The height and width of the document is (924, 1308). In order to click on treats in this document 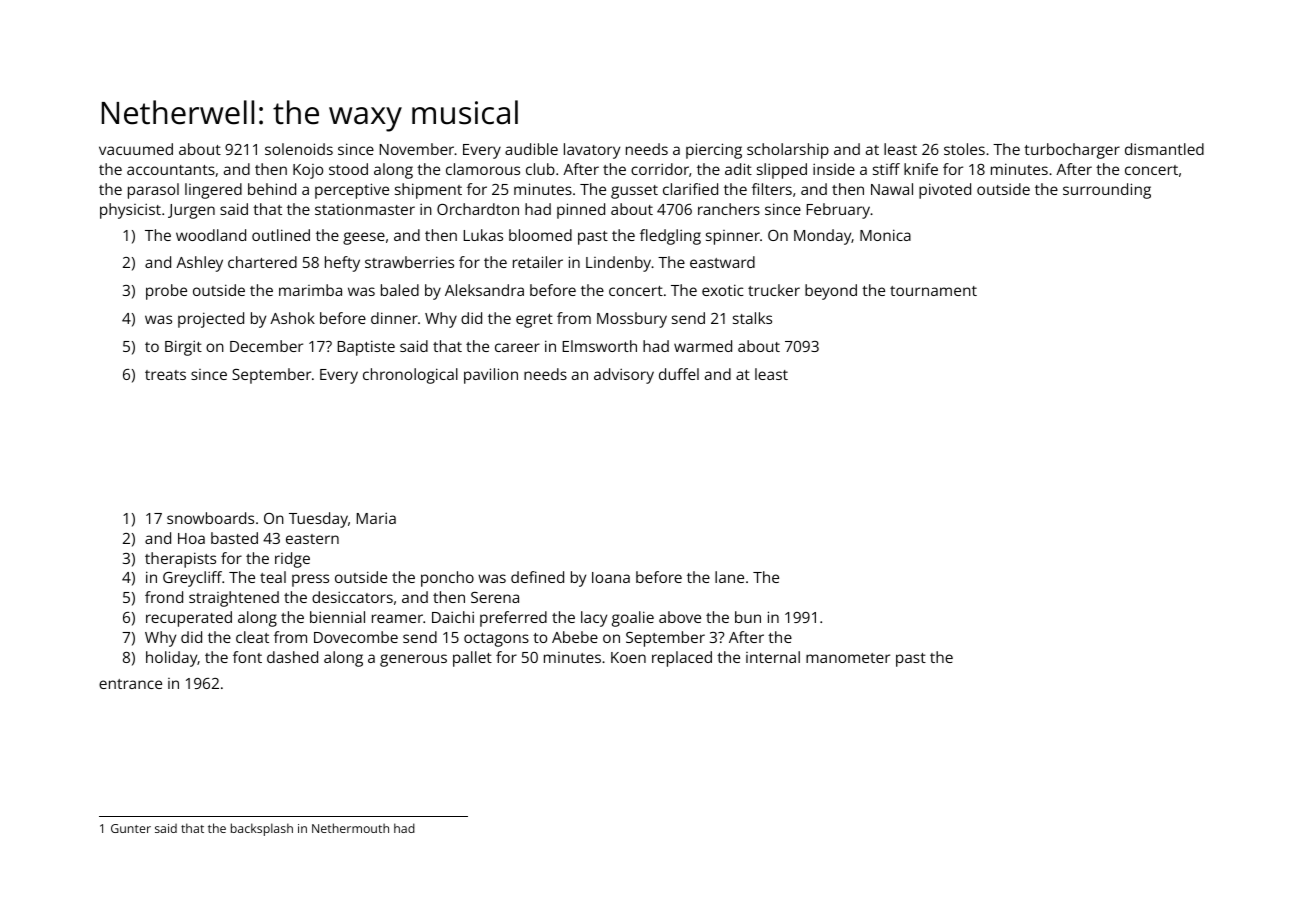, I will do `click(165, 375)`.
